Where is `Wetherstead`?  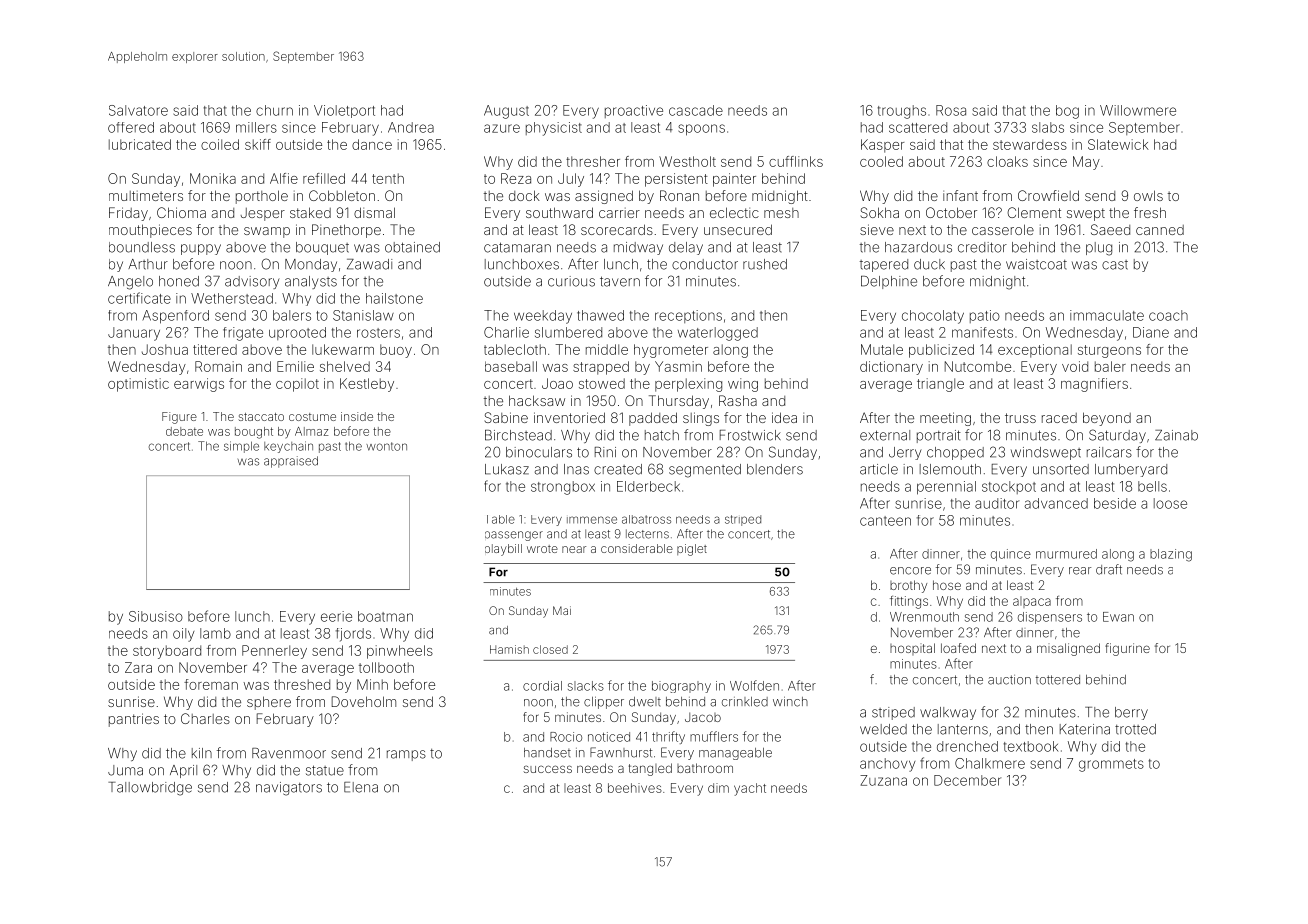
Wetherstead is located at coordinates (232, 298).
